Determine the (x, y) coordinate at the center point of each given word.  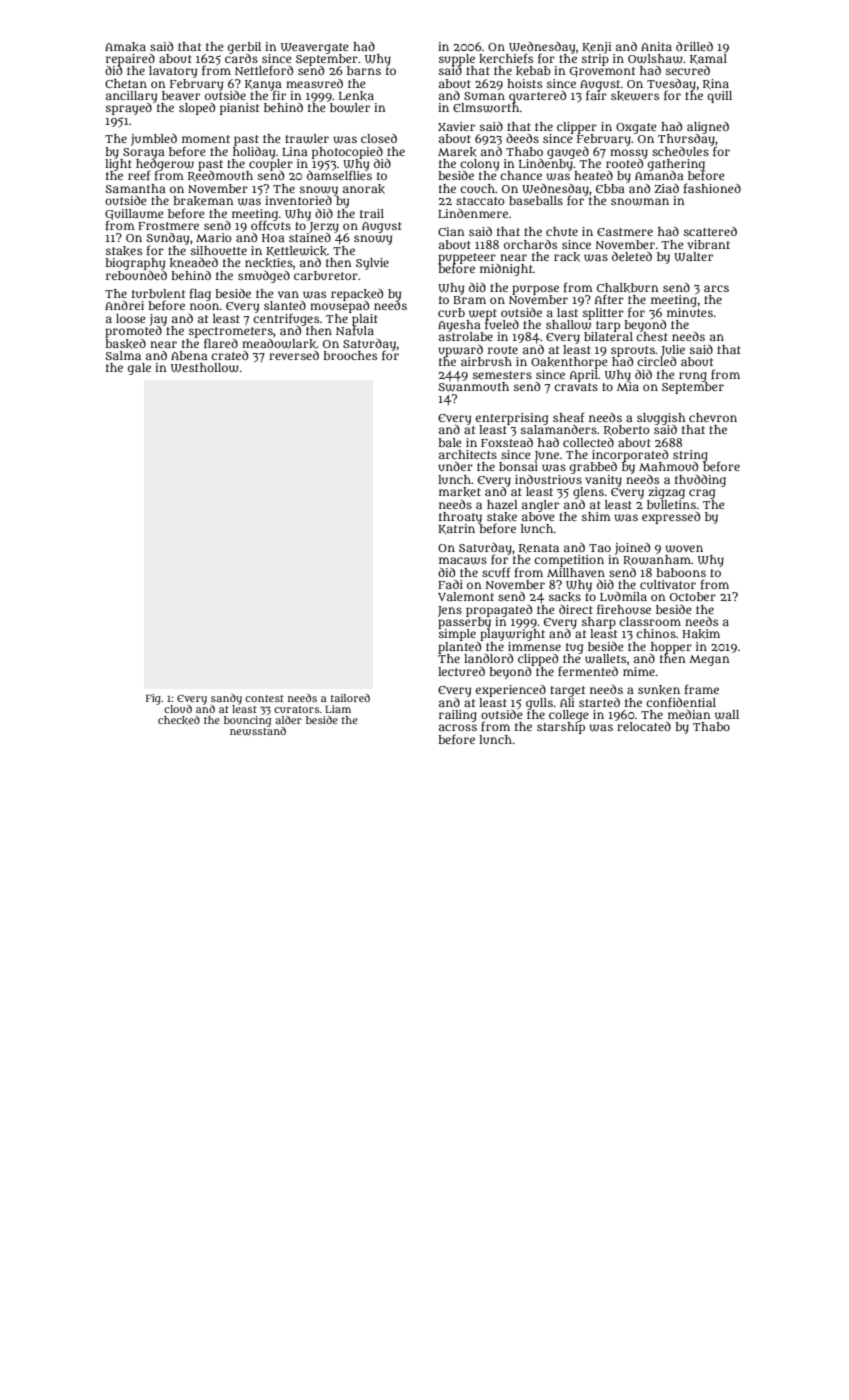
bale (450, 442)
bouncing (248, 721)
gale (139, 369)
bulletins (671, 504)
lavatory (173, 72)
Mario (214, 237)
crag (702, 494)
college (569, 716)
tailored (350, 698)
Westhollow (205, 368)
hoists (524, 83)
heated (593, 175)
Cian (451, 231)
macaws (463, 561)
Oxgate (636, 128)
